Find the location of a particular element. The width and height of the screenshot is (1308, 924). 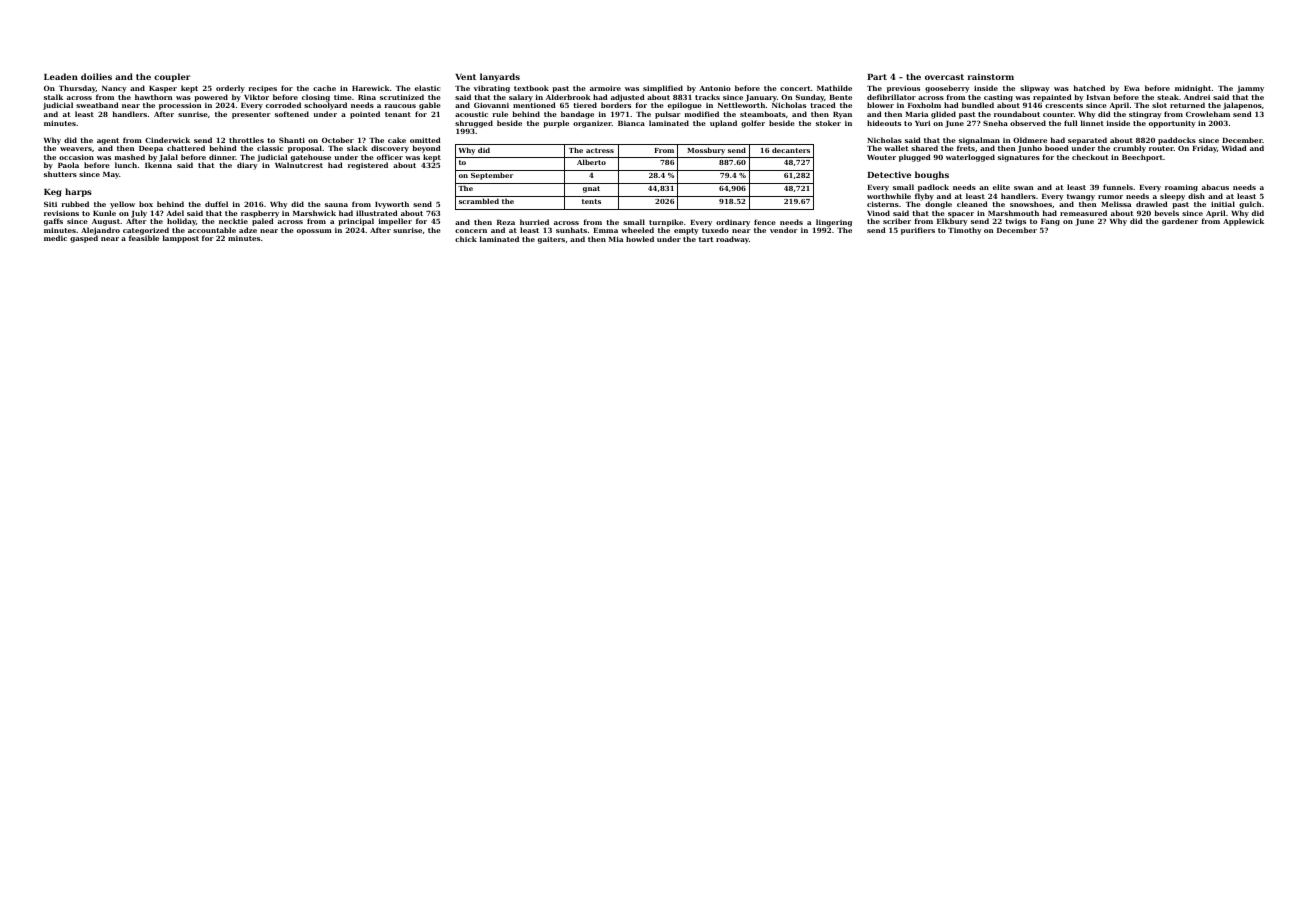

concert is located at coordinates (795, 88).
